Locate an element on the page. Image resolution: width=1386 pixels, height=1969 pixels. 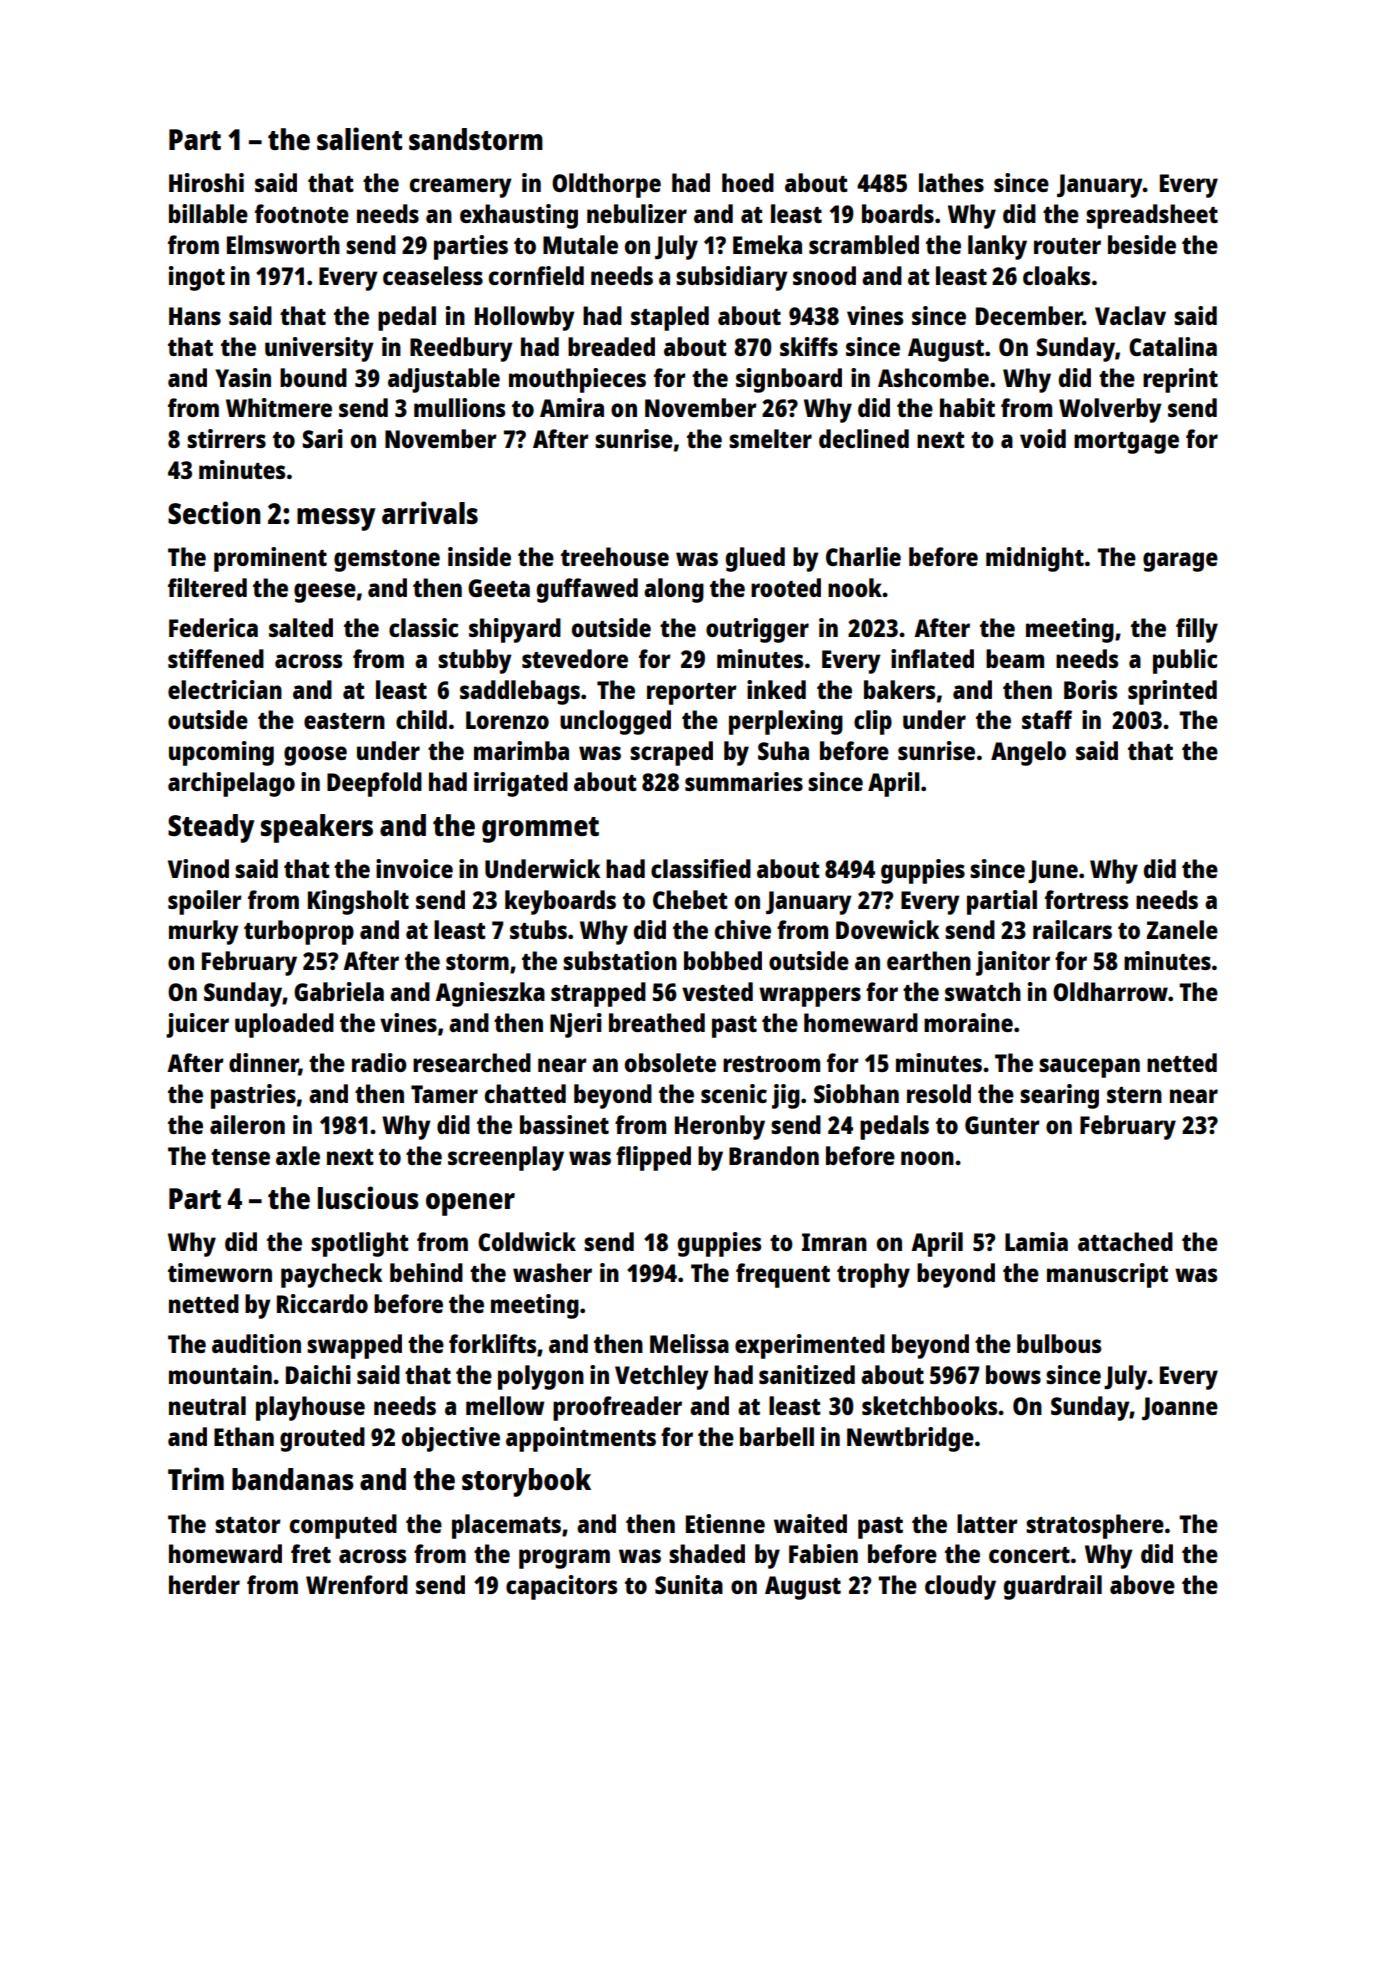
chatted is located at coordinates (525, 1093).
